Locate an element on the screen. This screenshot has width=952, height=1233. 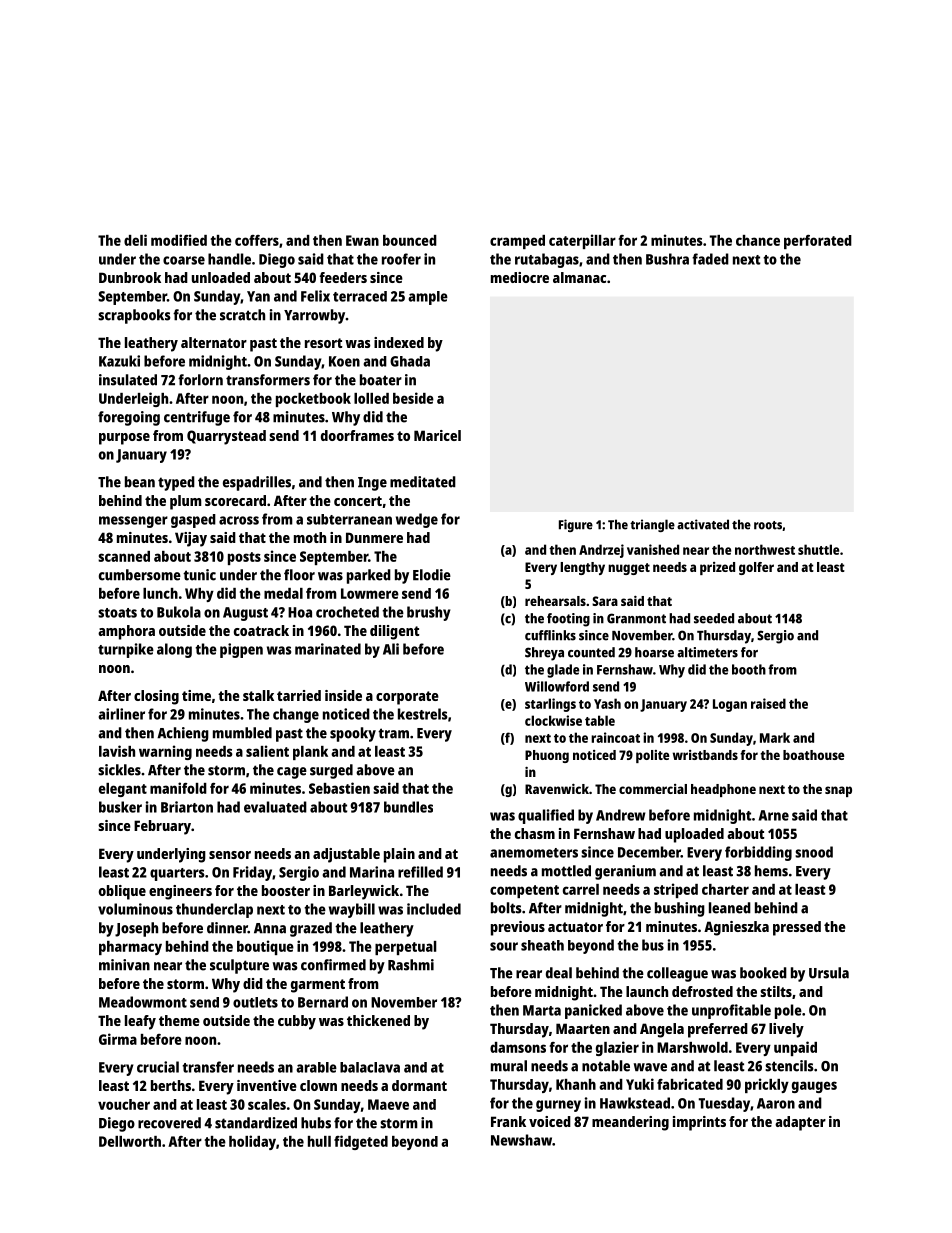
chasm is located at coordinates (535, 833).
